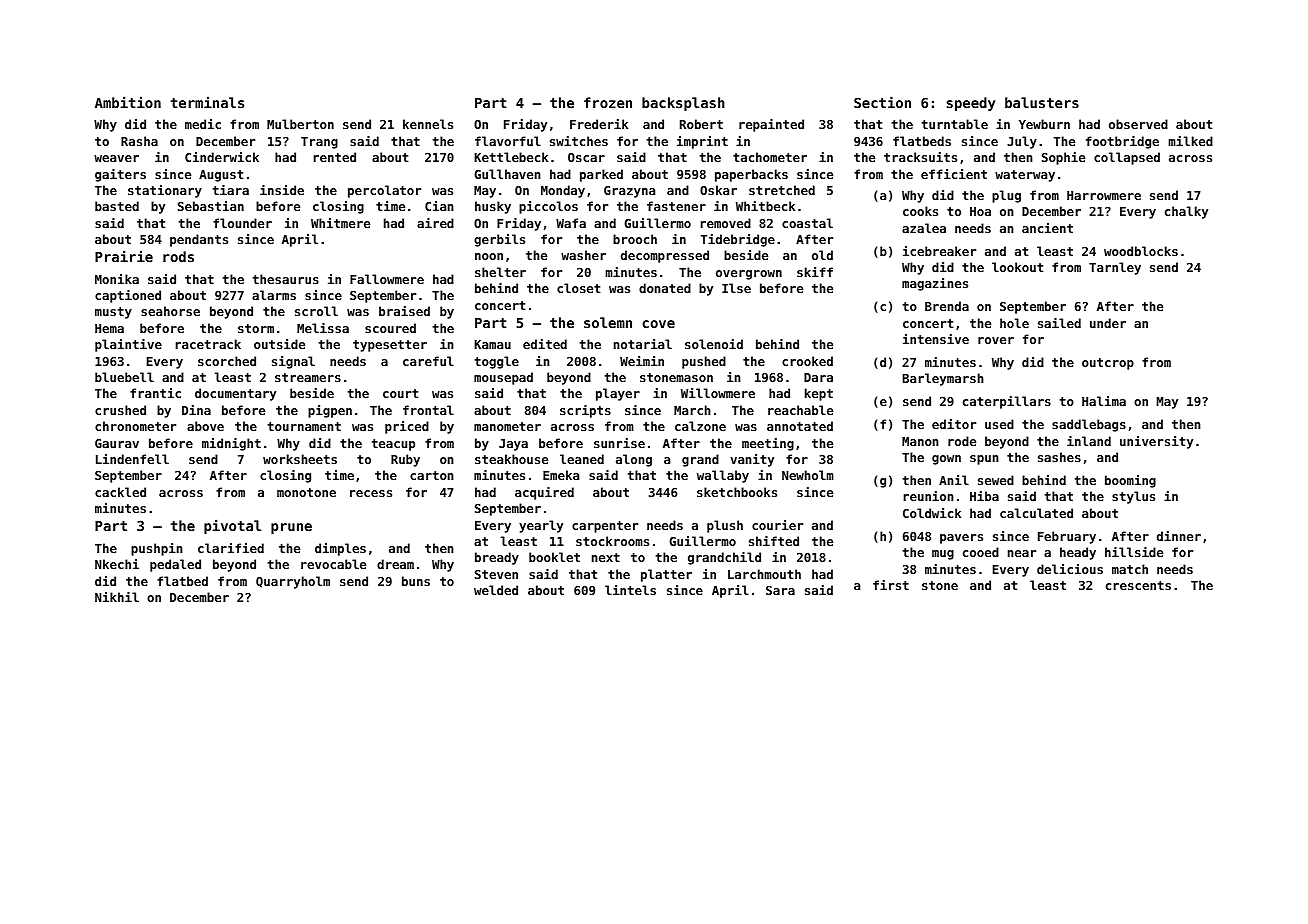 This screenshot has height=924, width=1308. I want to click on cackled, so click(120, 492).
